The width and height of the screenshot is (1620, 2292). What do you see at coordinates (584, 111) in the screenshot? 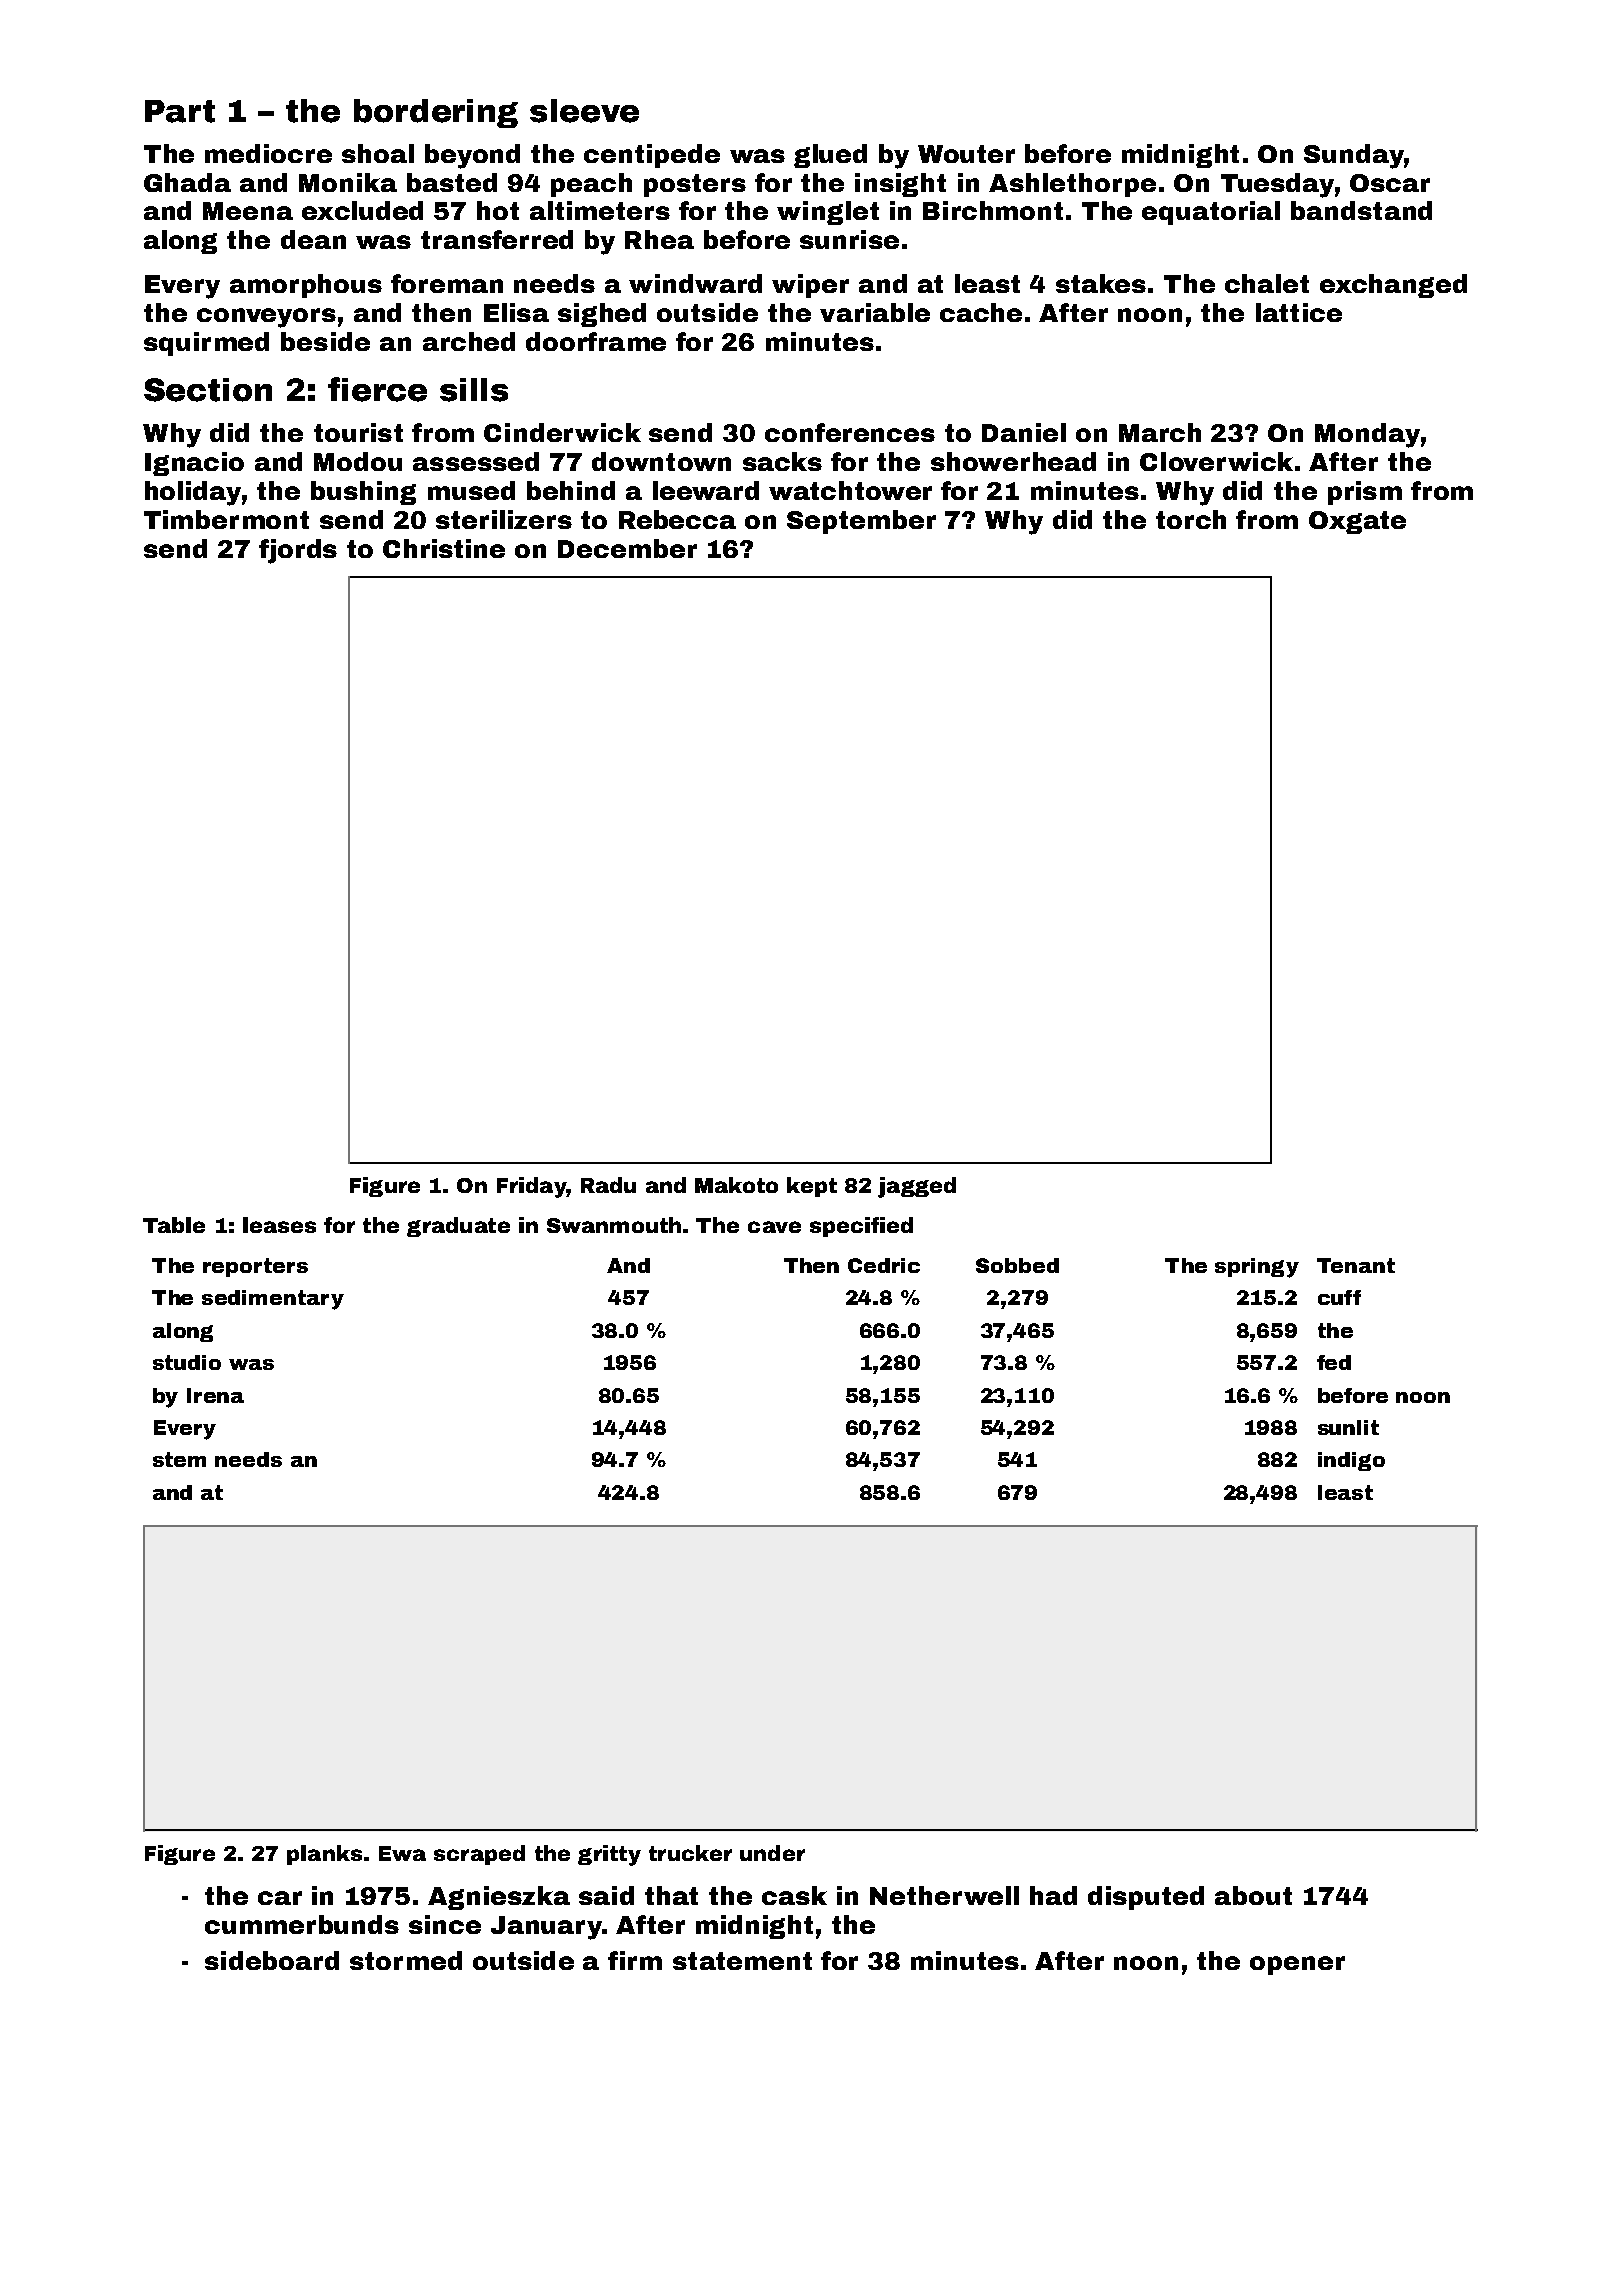
I see `sleeve` at bounding box center [584, 111].
